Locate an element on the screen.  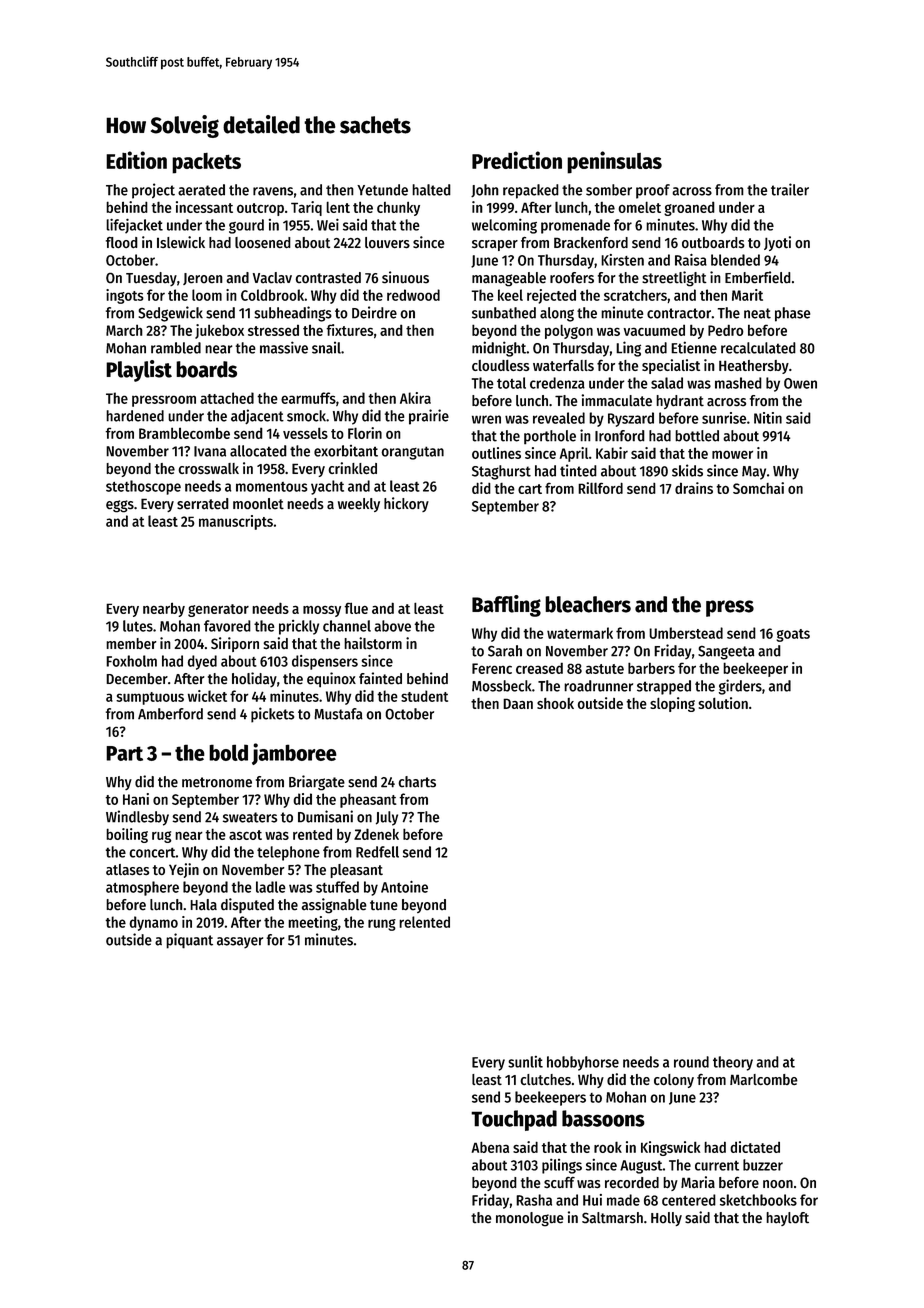
Prediction is located at coordinates (517, 160).
